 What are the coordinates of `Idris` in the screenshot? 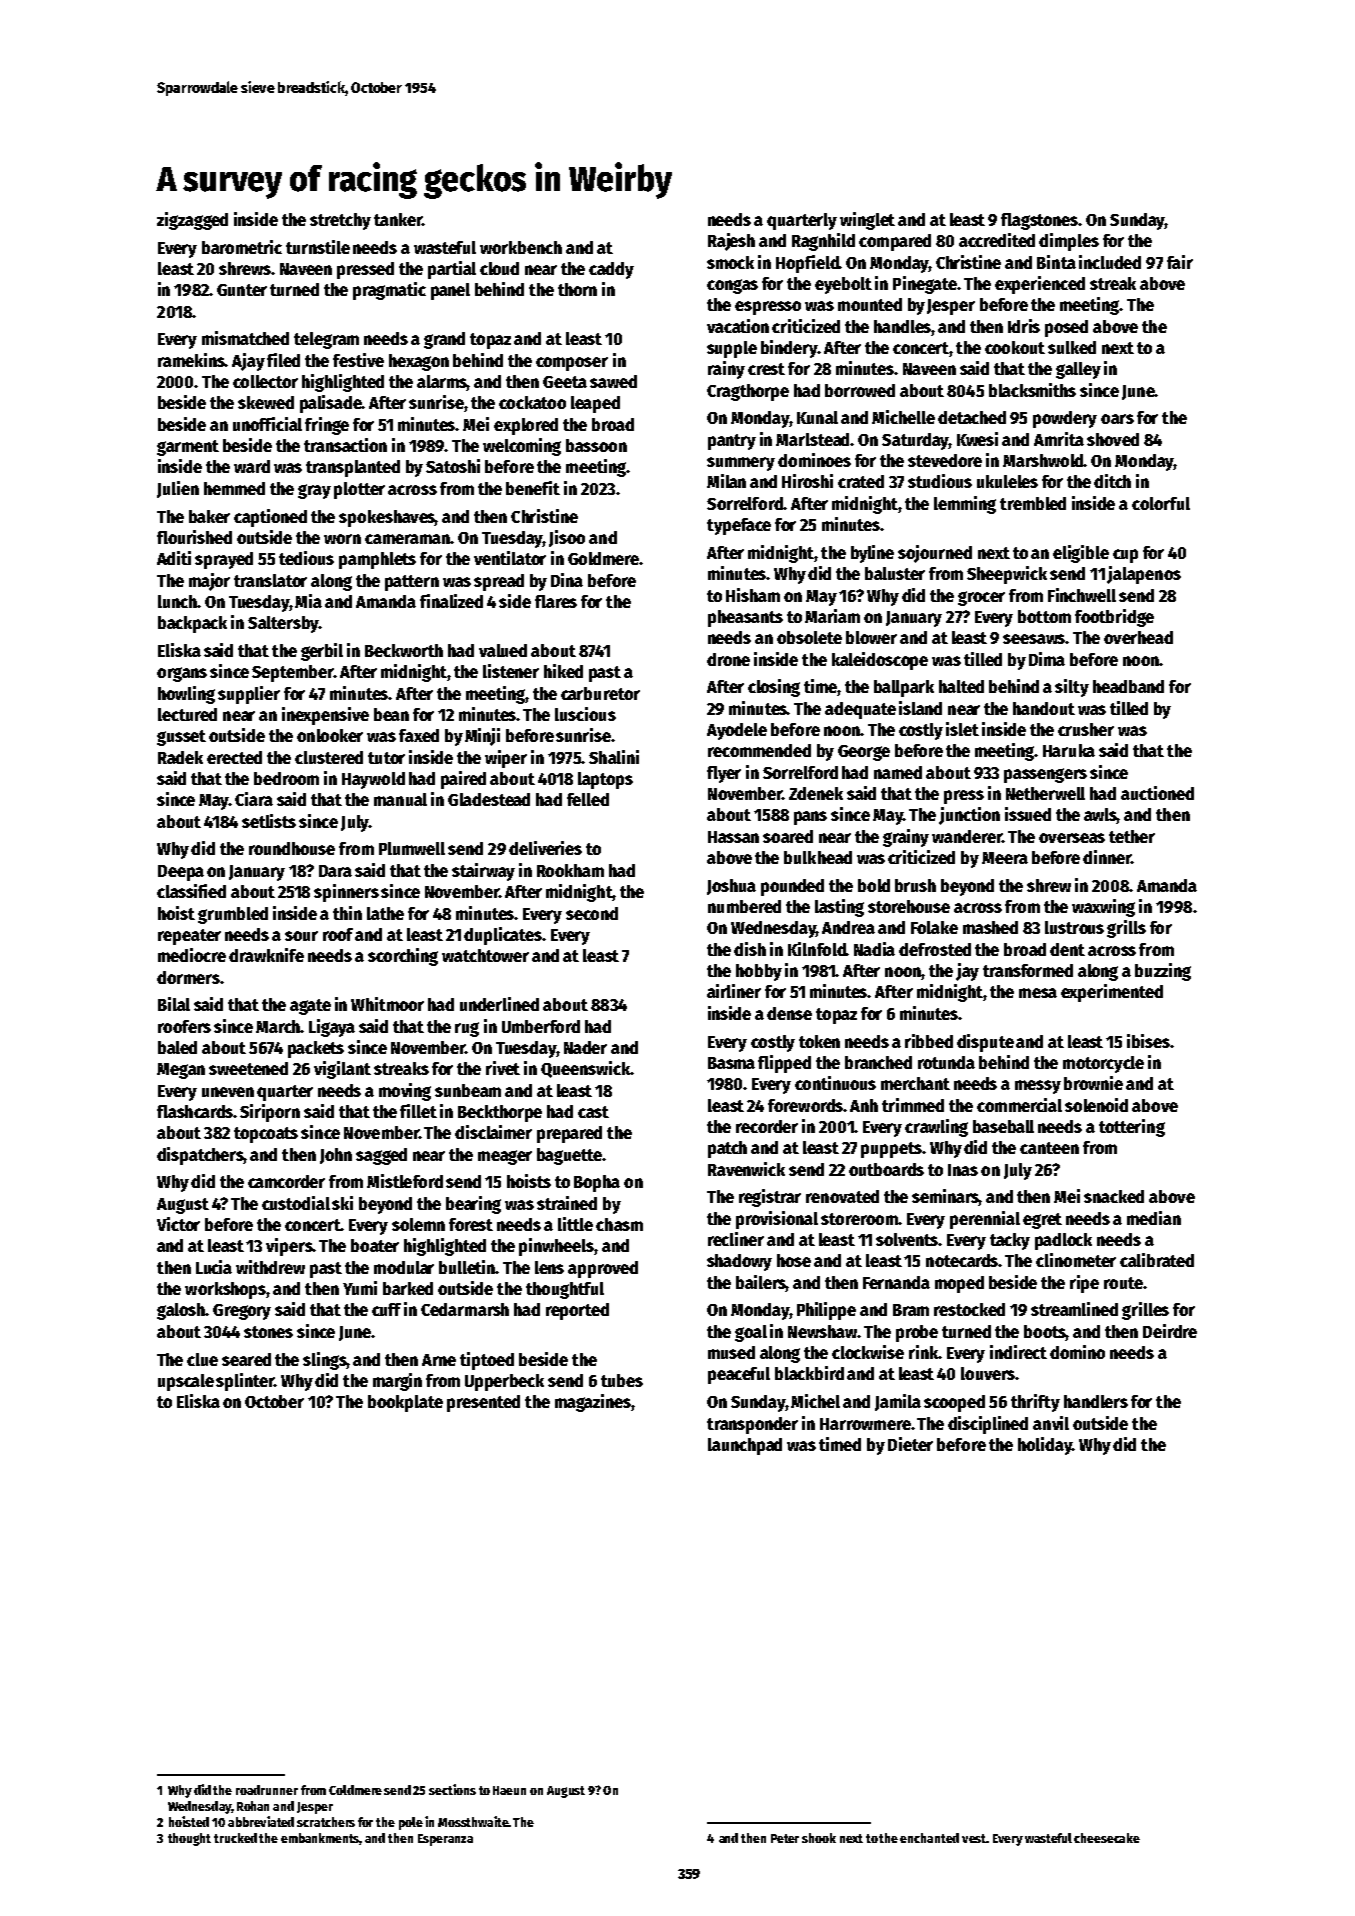 It's located at (1024, 326).
